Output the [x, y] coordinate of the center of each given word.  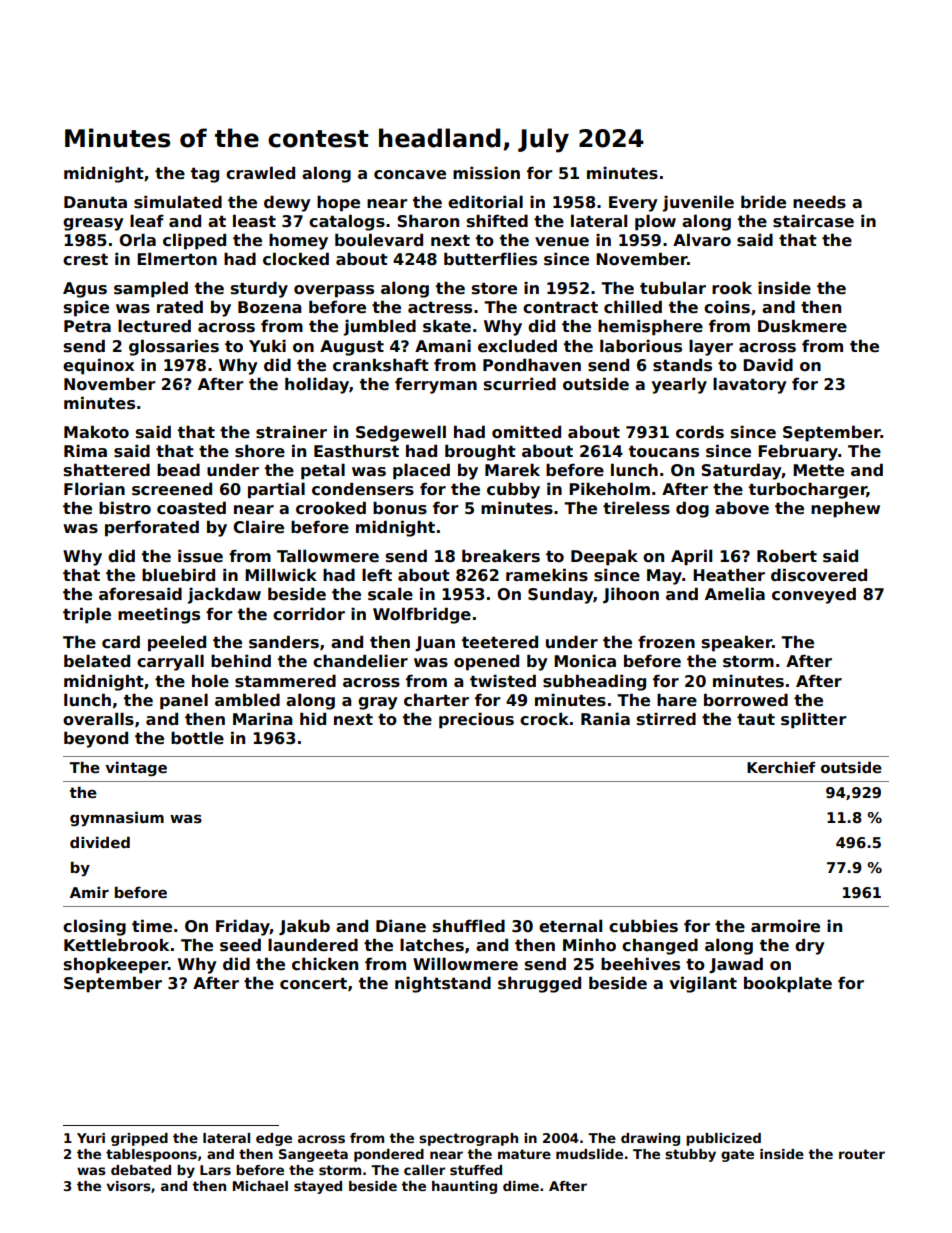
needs [819, 202]
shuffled [469, 926]
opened [486, 662]
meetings [159, 615]
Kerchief [781, 767]
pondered [389, 1155]
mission [486, 173]
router [862, 1154]
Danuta [95, 202]
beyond [96, 739]
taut [756, 719]
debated [141, 1170]
